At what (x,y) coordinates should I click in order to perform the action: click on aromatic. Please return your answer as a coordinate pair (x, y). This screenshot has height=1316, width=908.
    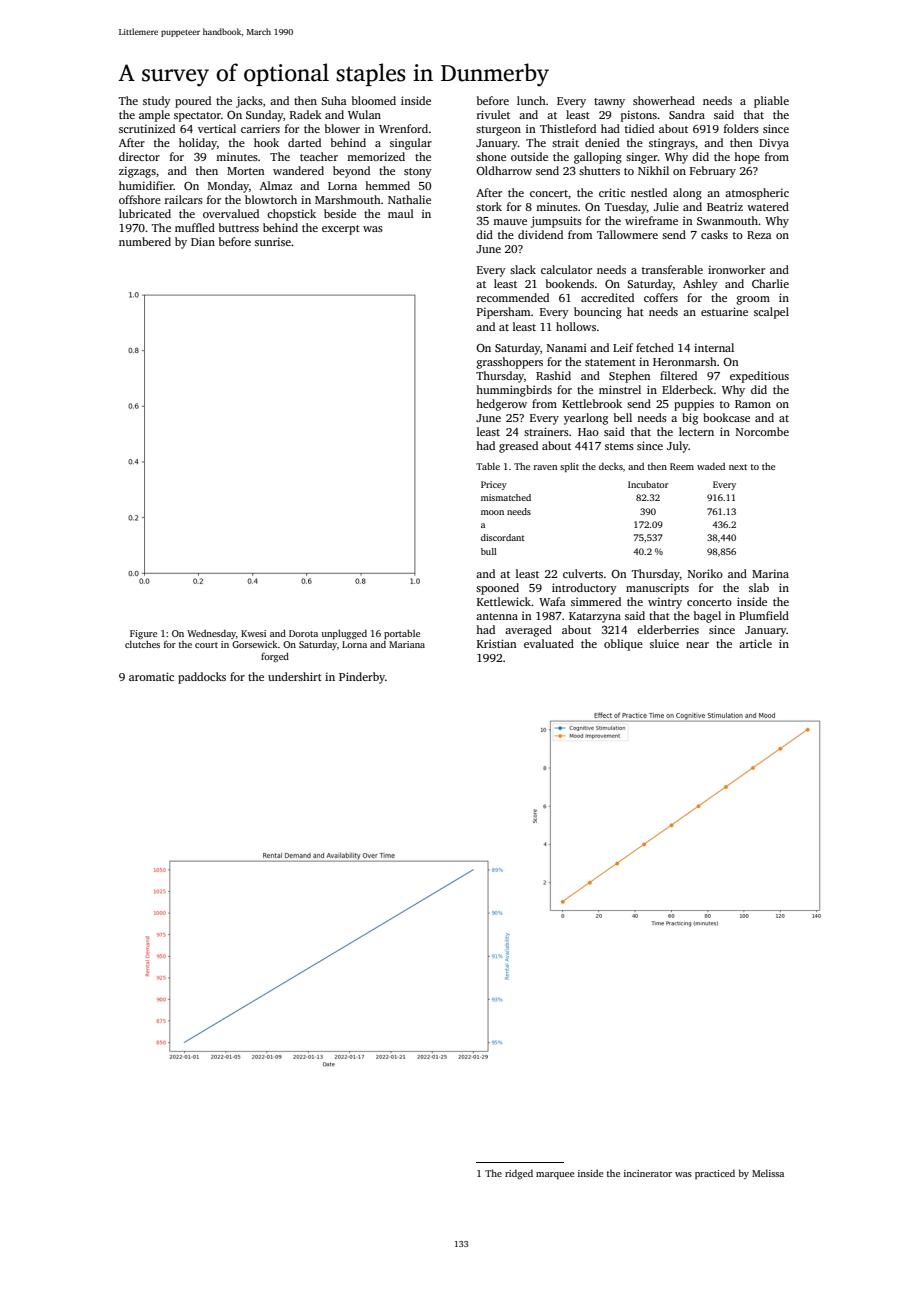
    Looking at the image, I should click on (151, 676).
